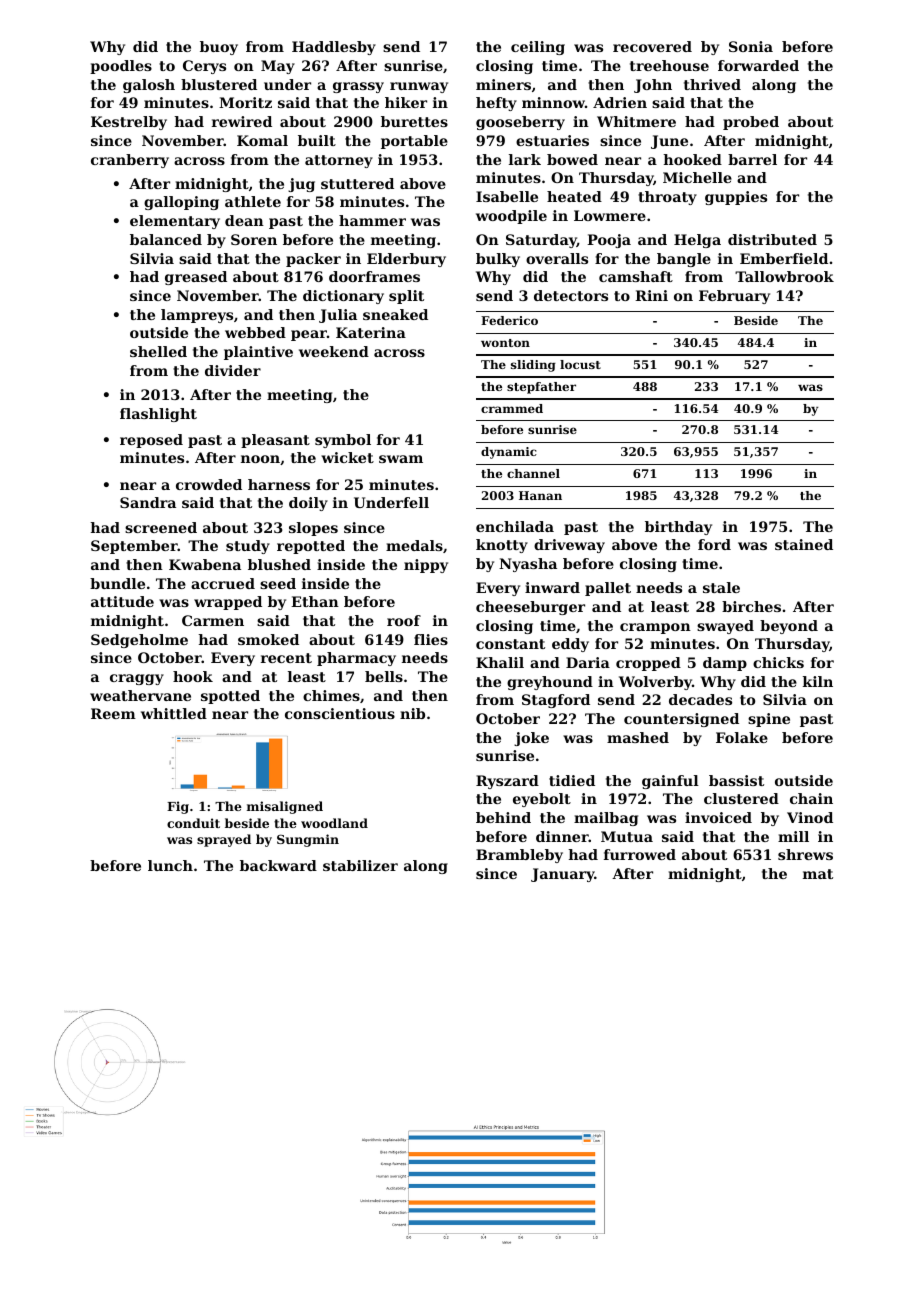 The width and height of the screenshot is (924, 1308). What do you see at coordinates (609, 241) in the screenshot?
I see `Pooja` at bounding box center [609, 241].
